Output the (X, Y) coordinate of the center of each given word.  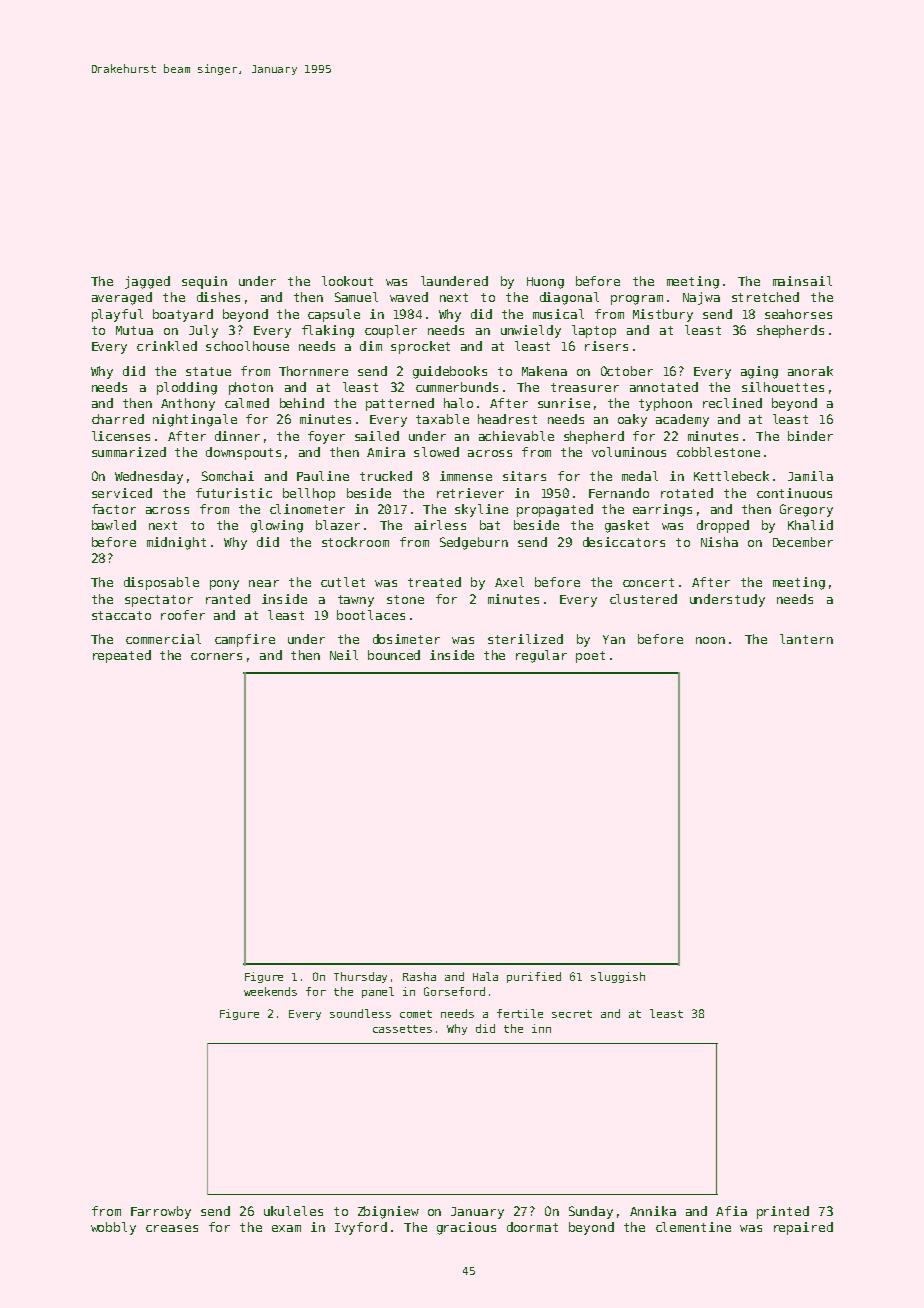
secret (572, 1014)
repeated (122, 656)
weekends (270, 991)
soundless (360, 1013)
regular (541, 656)
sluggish (618, 977)
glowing (277, 526)
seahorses (798, 314)
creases (172, 1228)
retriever (470, 493)
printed (783, 1212)
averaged (122, 298)
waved (409, 297)
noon (710, 640)
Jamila (810, 476)
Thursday (360, 977)
